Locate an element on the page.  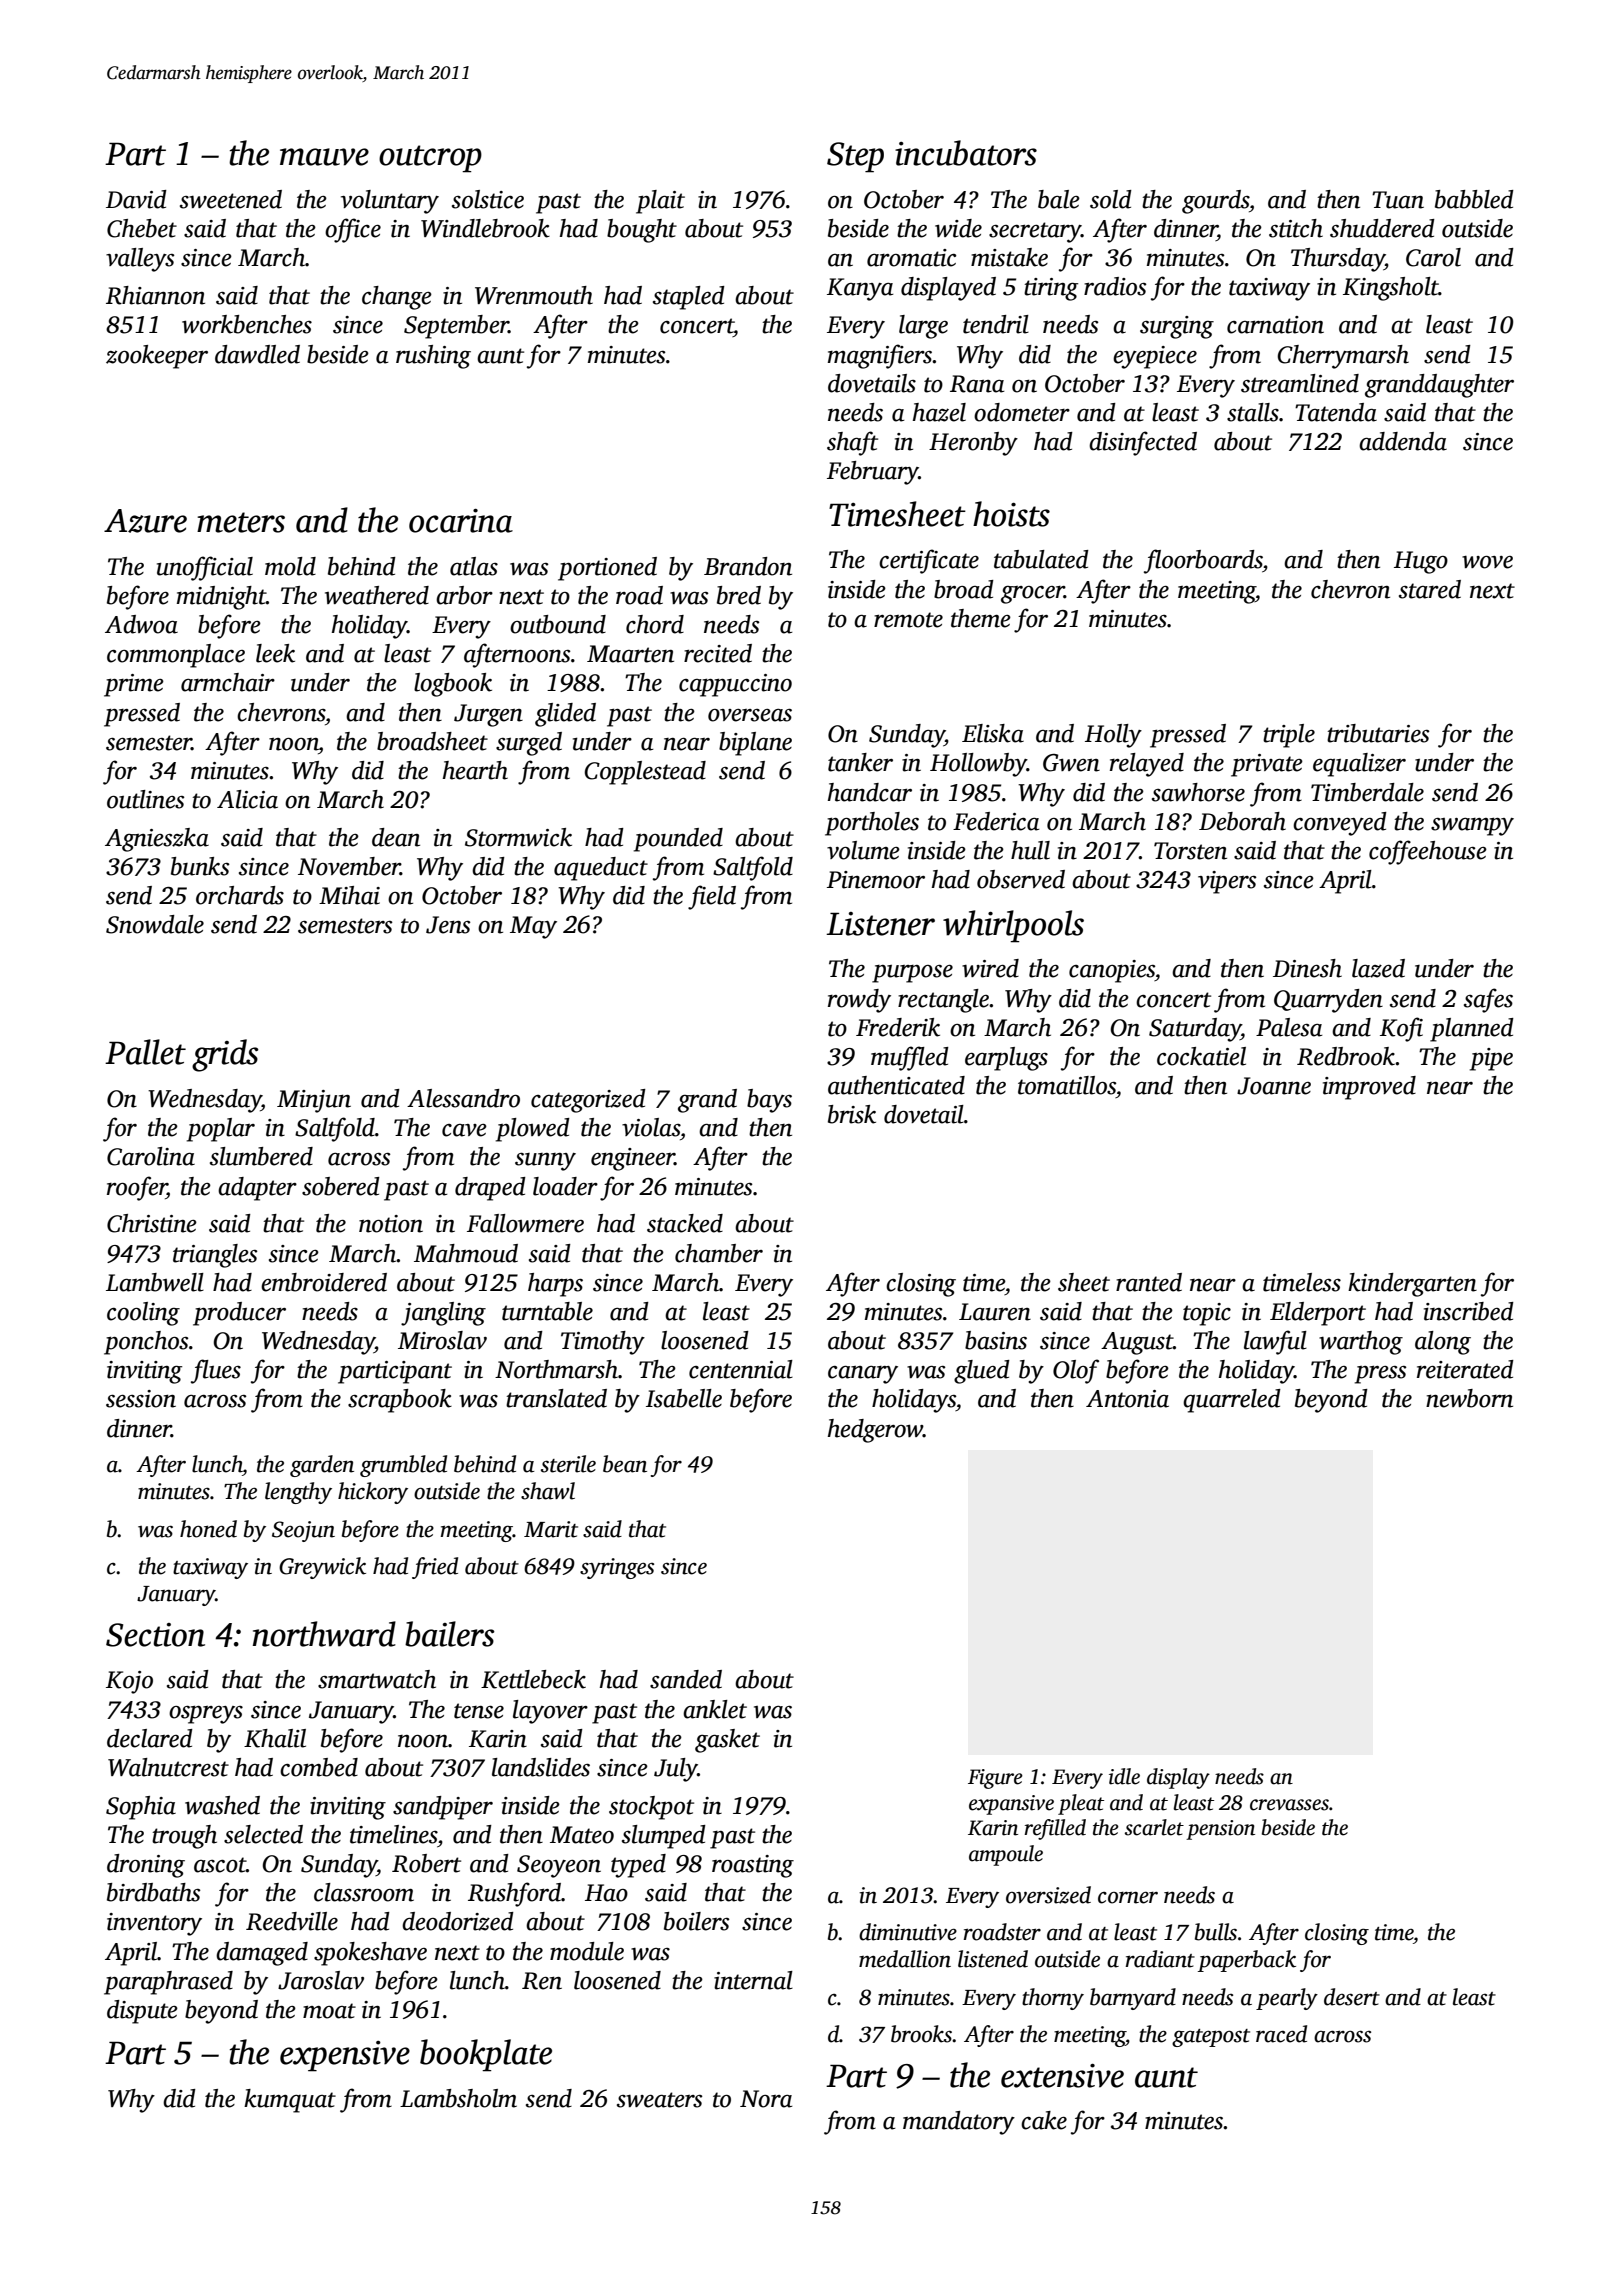
deodorized is located at coordinates (458, 1921).
